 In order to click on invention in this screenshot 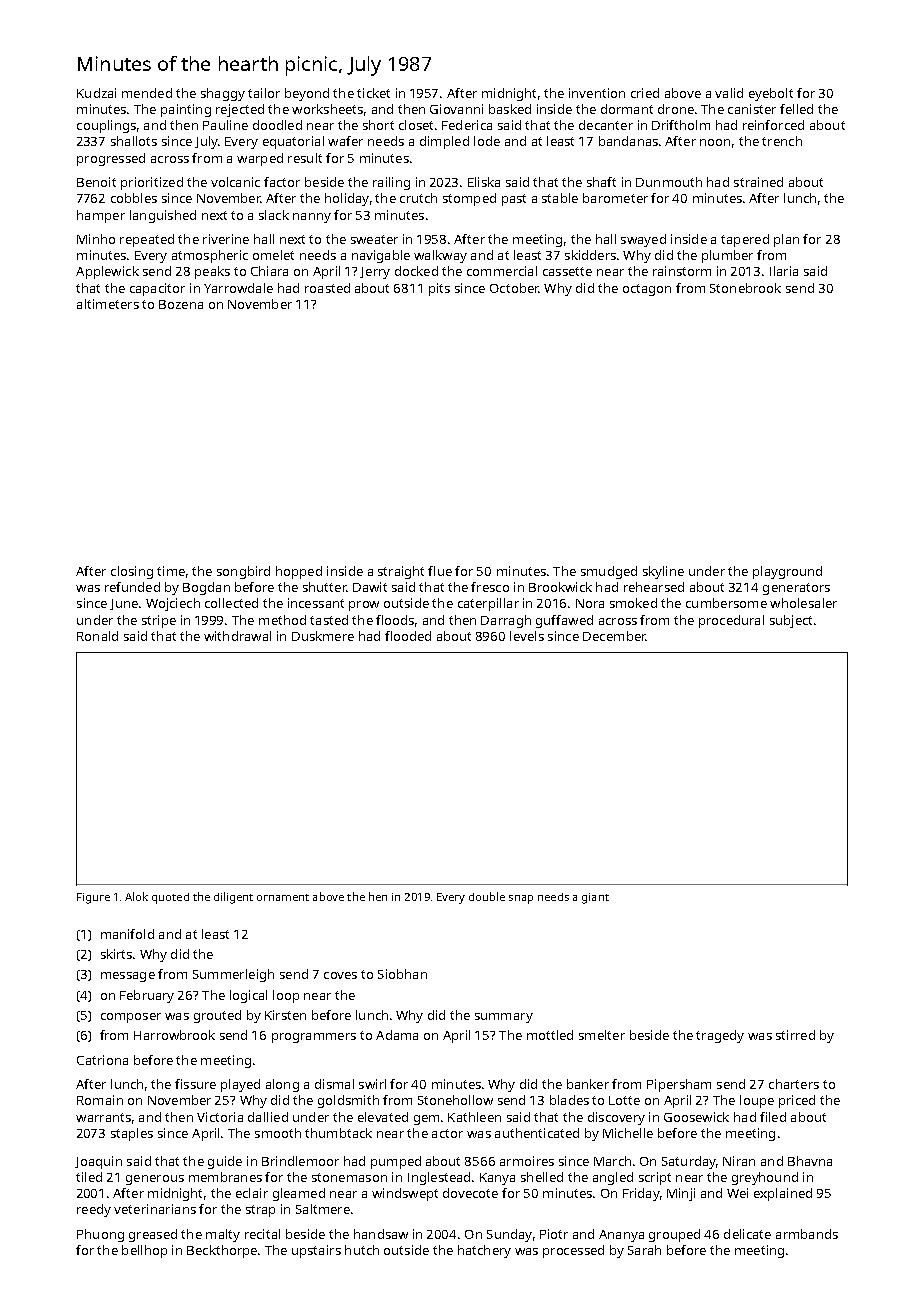, I will do `click(597, 93)`.
